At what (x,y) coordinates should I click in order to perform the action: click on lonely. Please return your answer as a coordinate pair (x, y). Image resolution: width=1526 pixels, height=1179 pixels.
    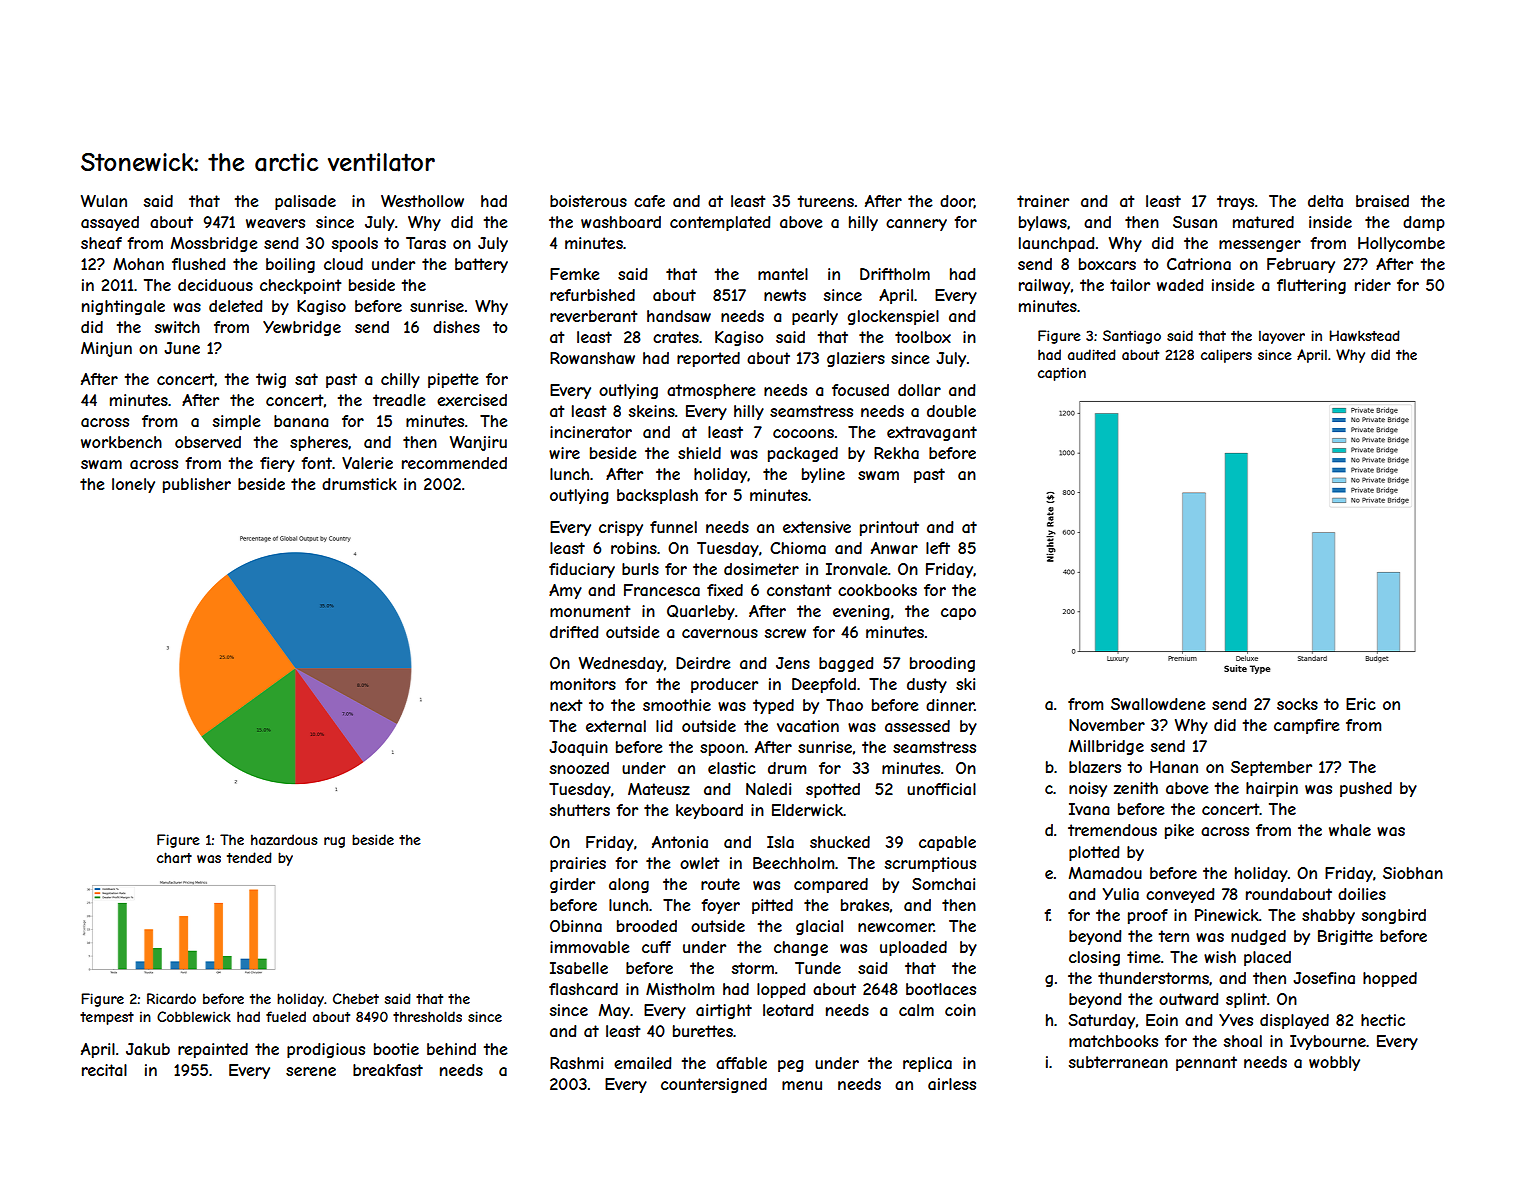
    Looking at the image, I should click on (133, 485).
